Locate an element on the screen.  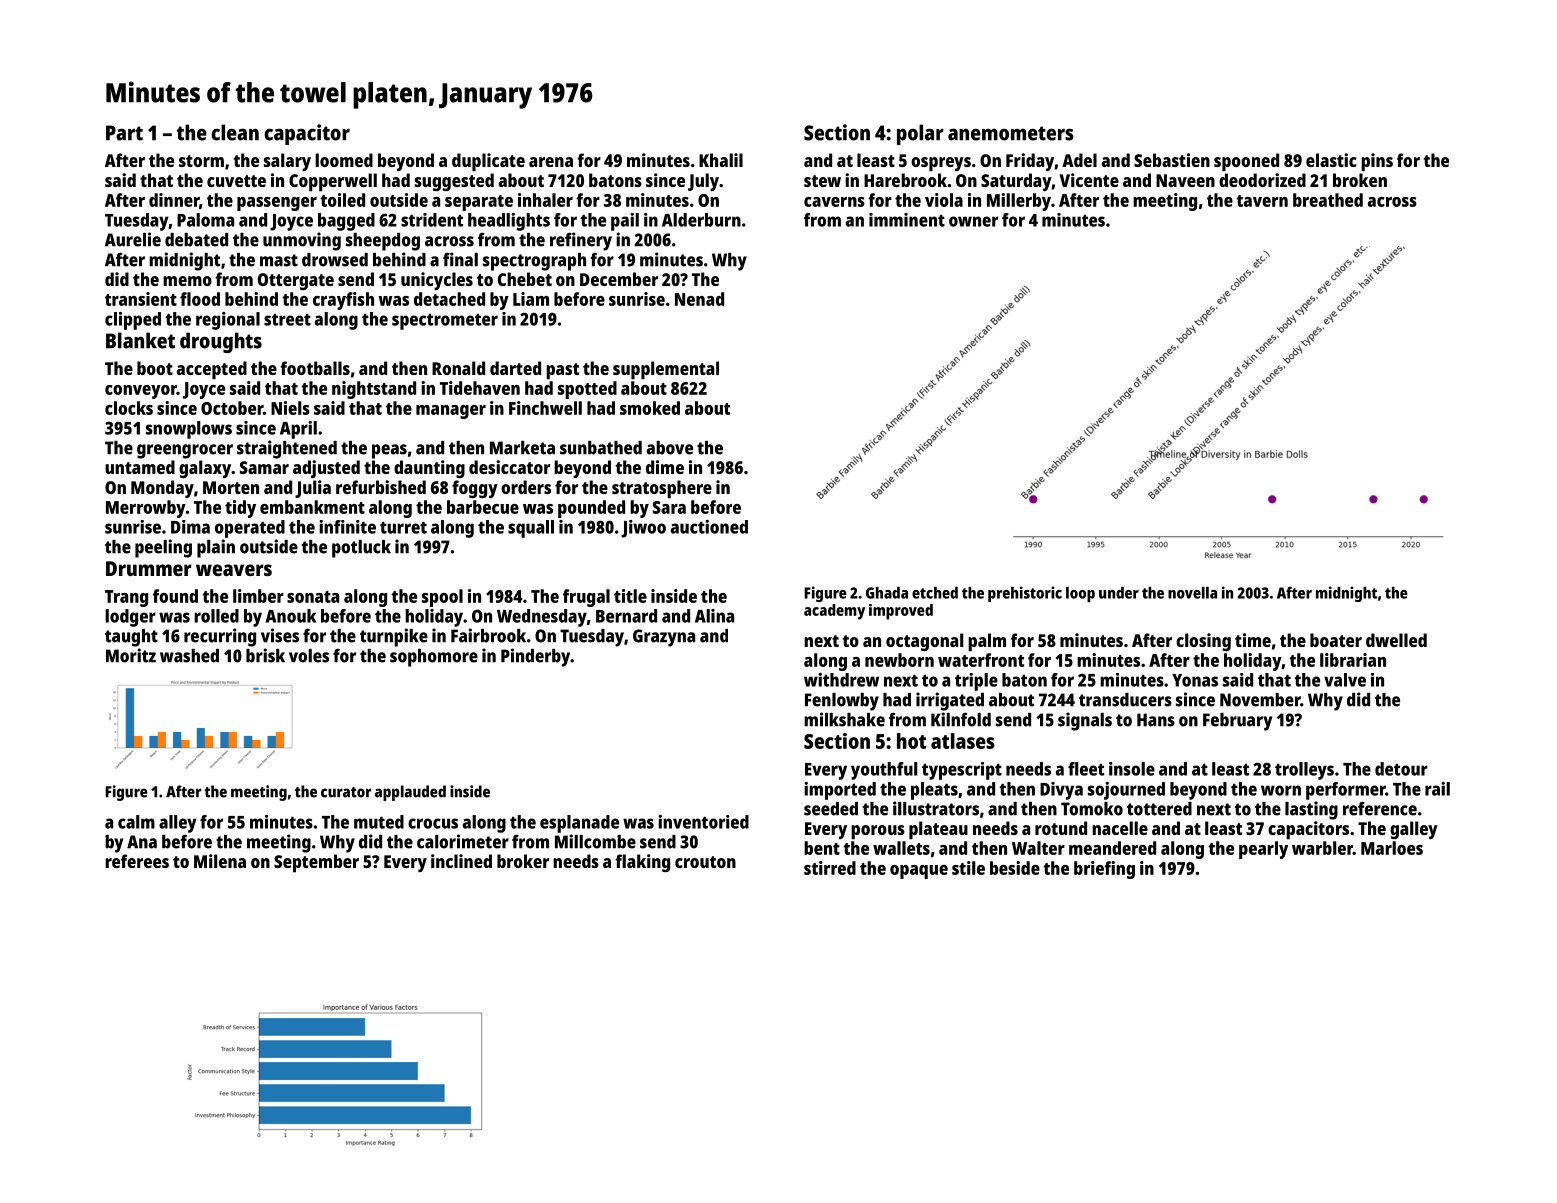
Part is located at coordinates (124, 133).
